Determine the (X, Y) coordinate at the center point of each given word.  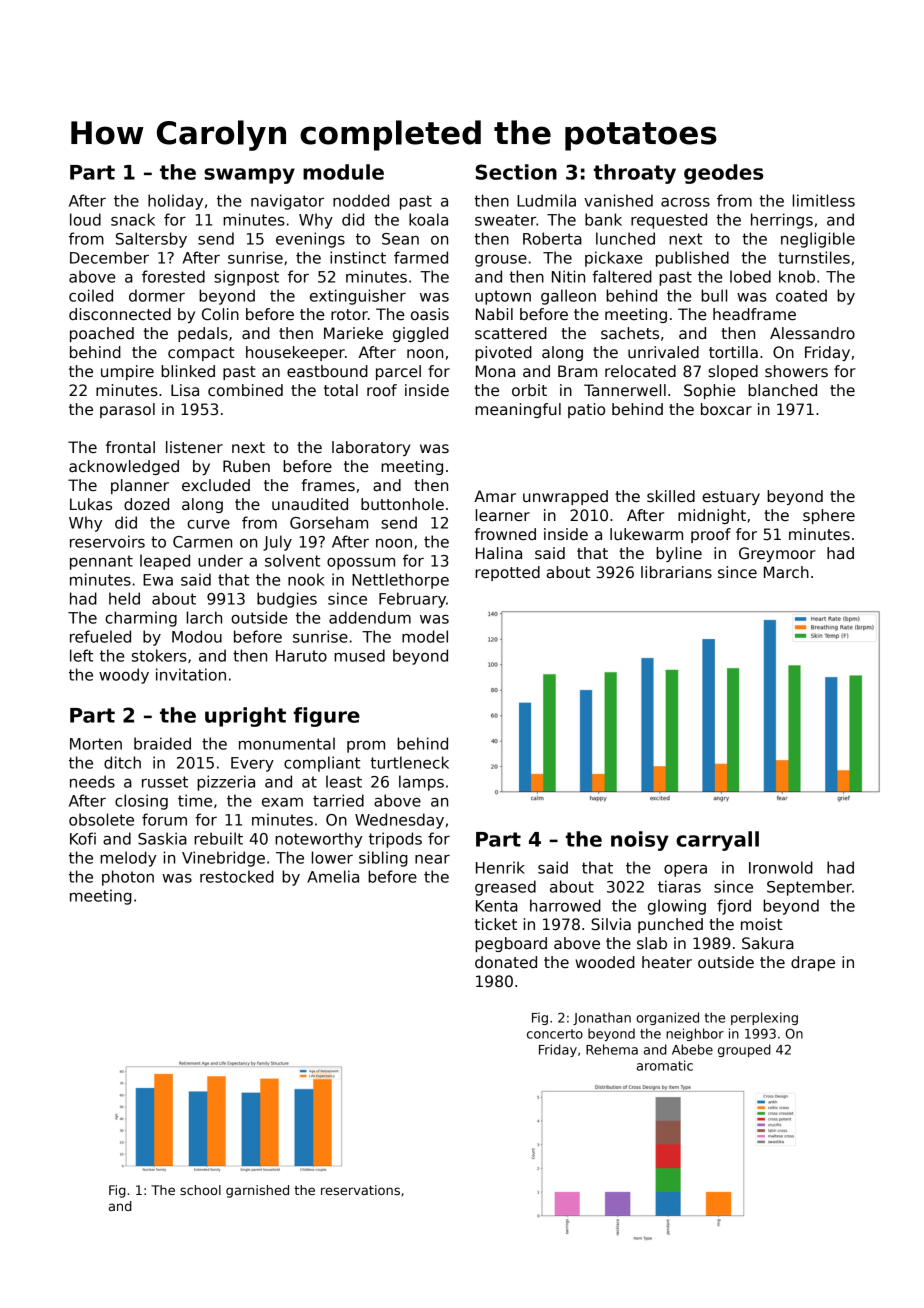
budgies (287, 600)
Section (516, 172)
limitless (824, 200)
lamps (421, 783)
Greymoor (777, 554)
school (200, 1190)
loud (85, 219)
